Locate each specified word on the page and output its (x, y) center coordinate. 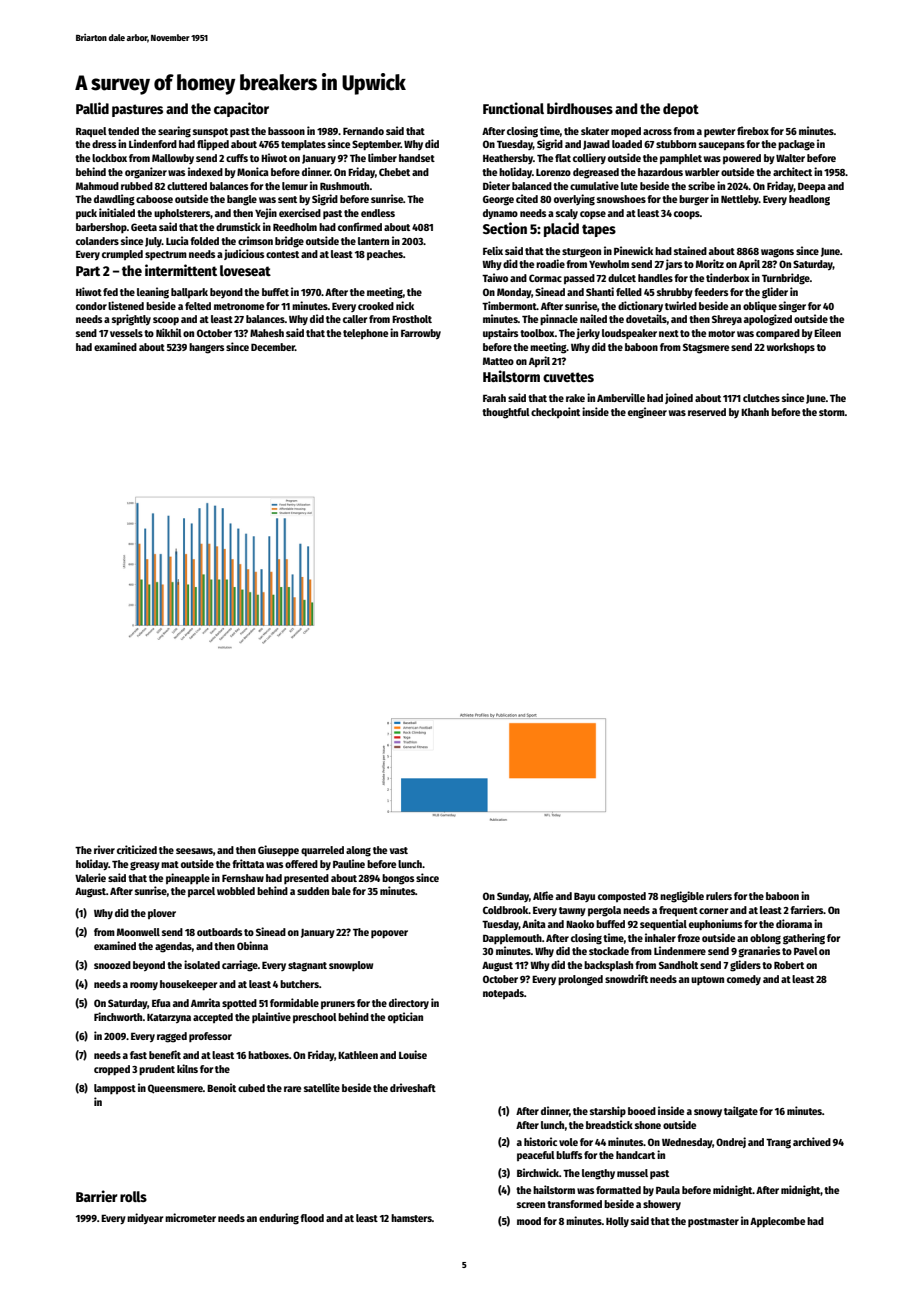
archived (812, 1141)
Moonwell (138, 932)
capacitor (241, 109)
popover (389, 934)
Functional (513, 108)
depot (681, 110)
